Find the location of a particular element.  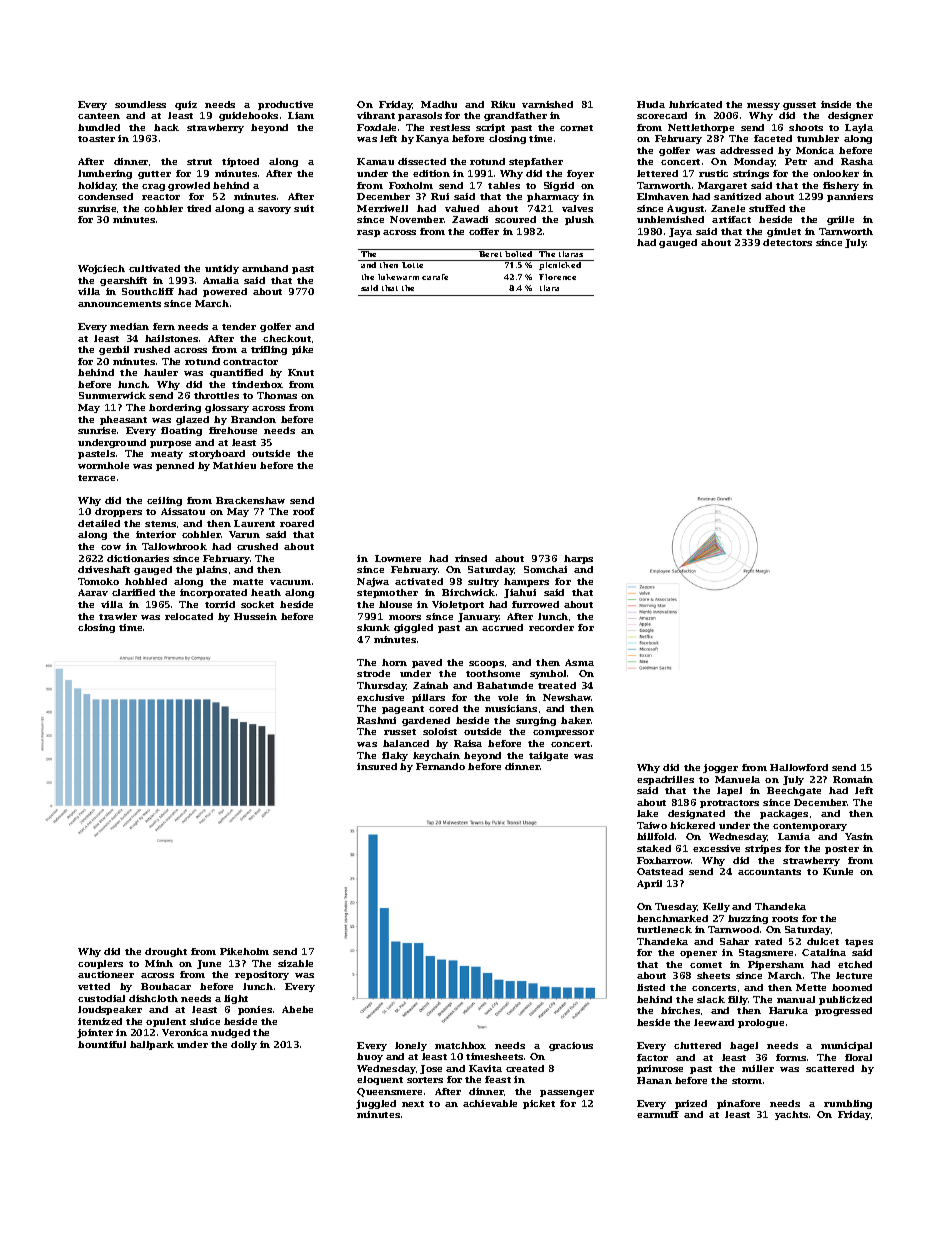

drought is located at coordinates (166, 952).
